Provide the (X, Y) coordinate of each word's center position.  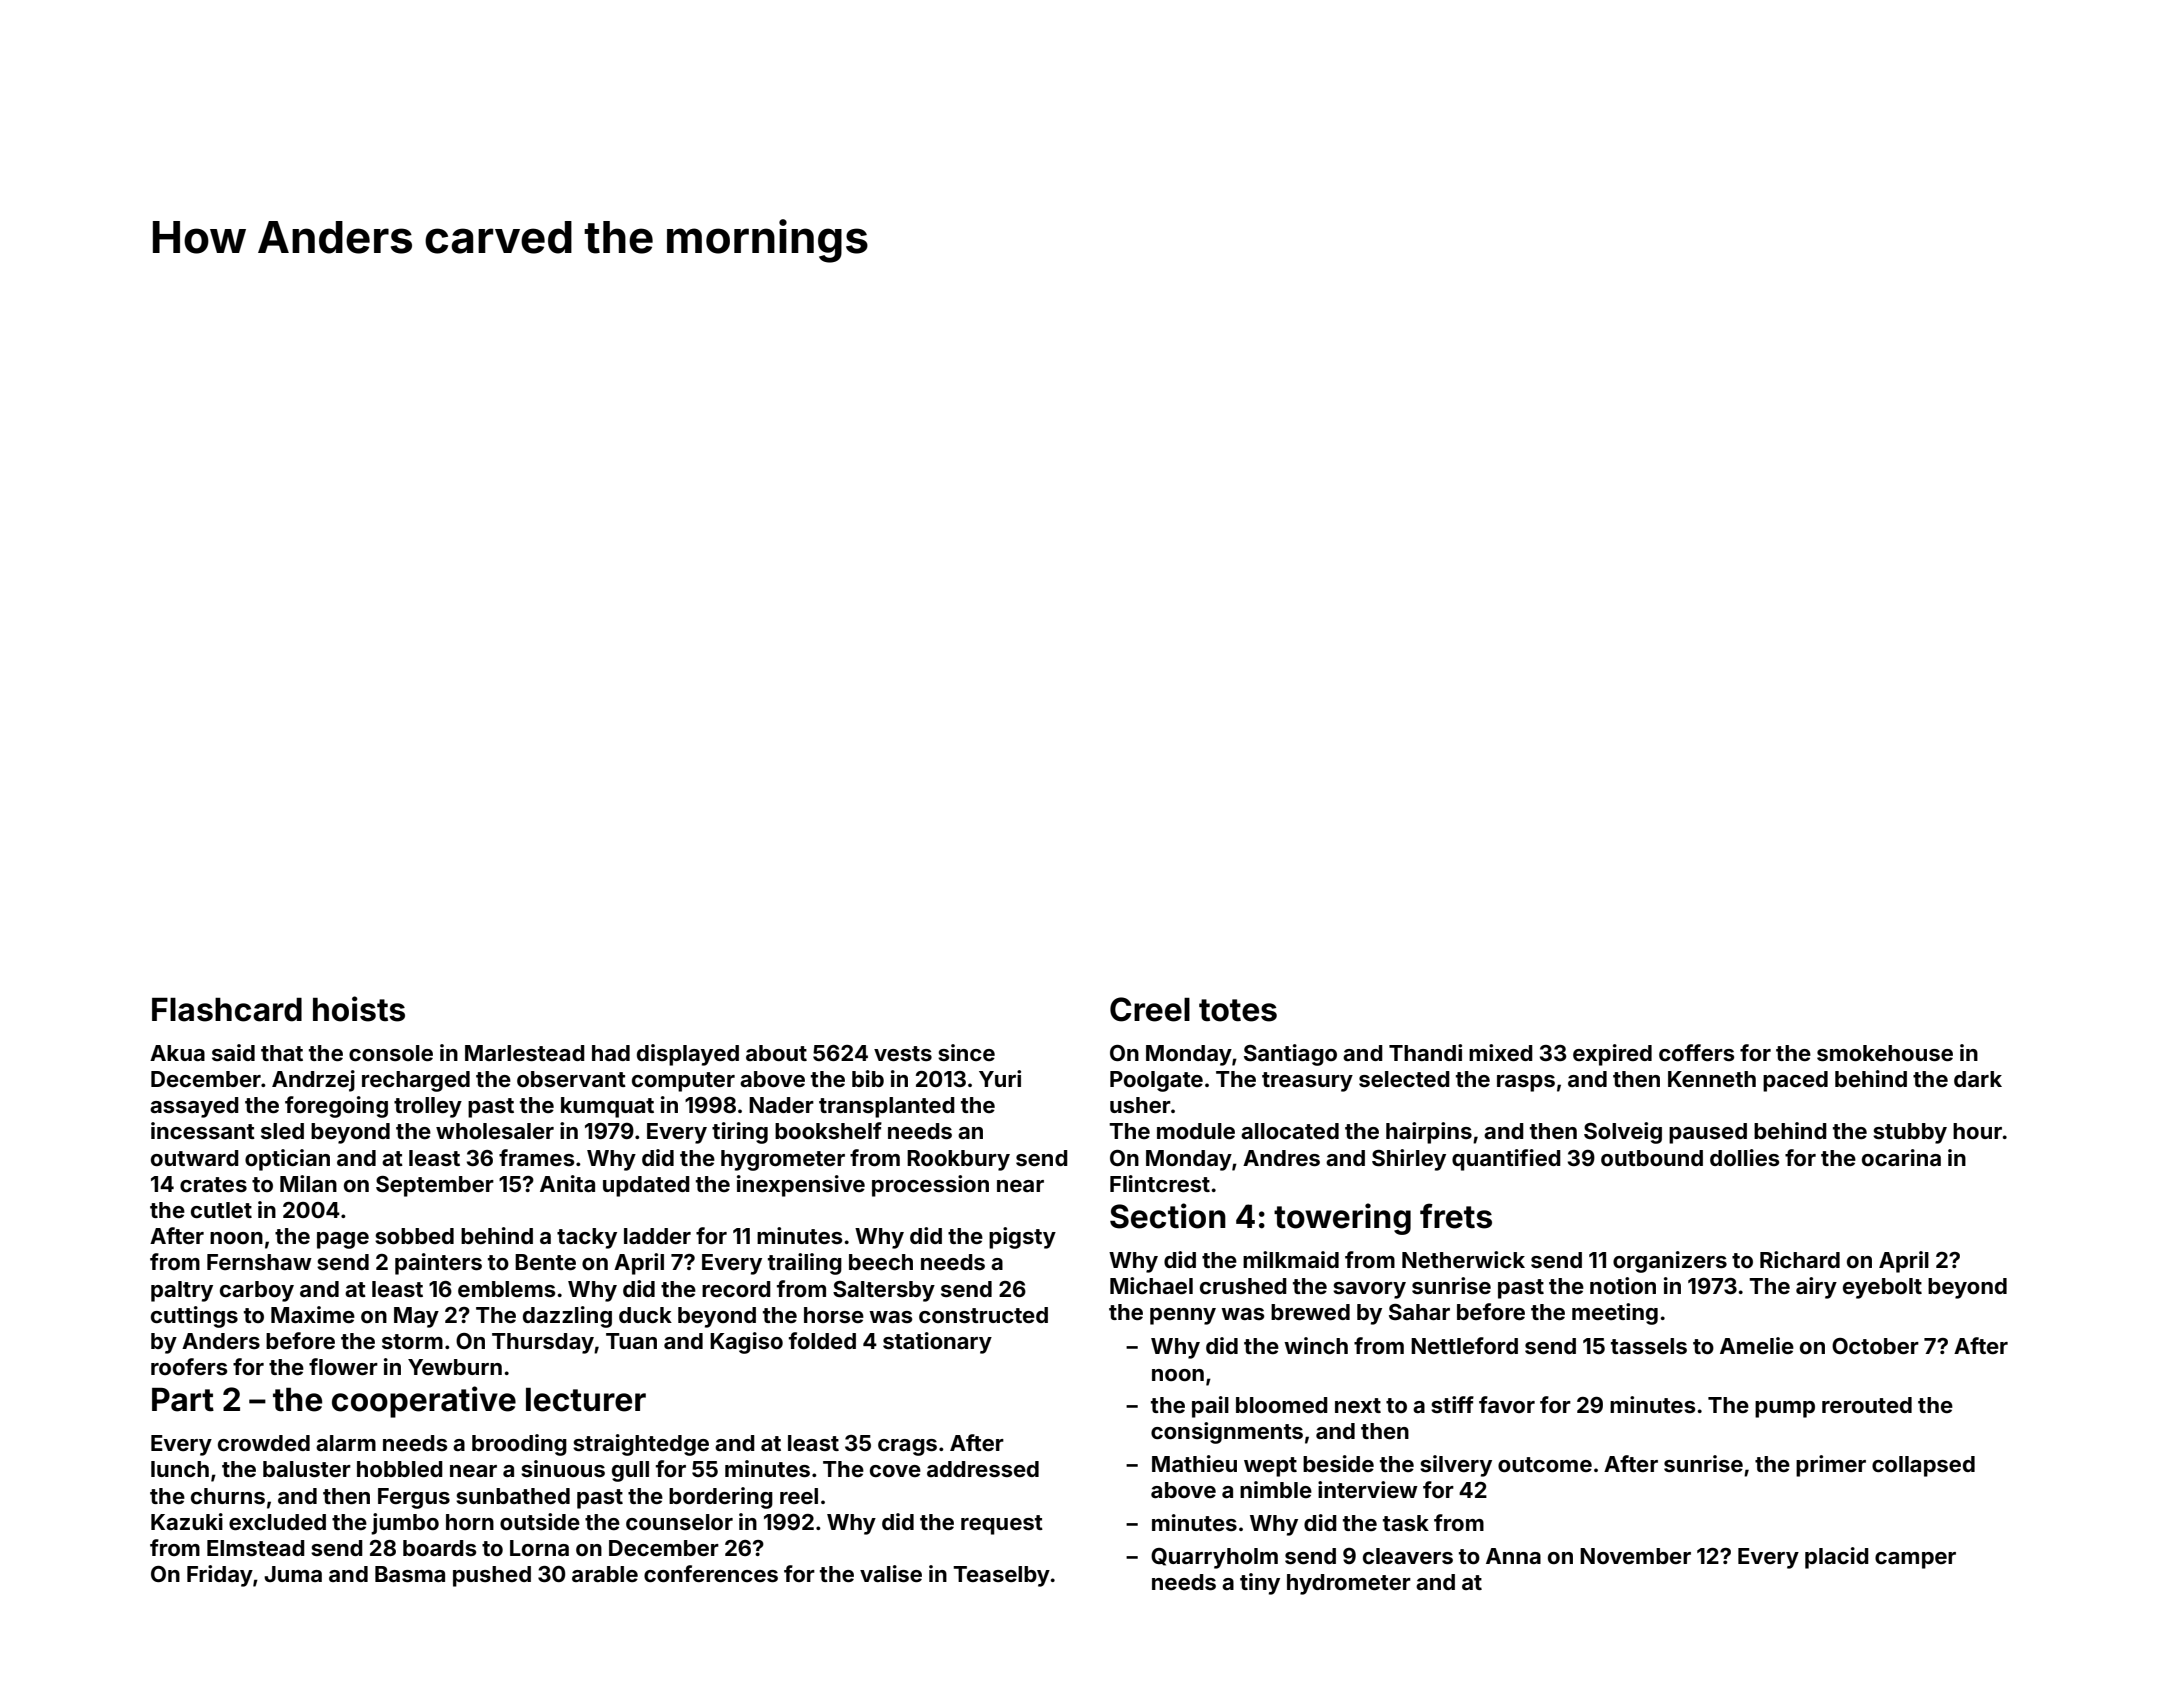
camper (1915, 1560)
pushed (492, 1576)
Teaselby (1001, 1576)
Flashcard (227, 1010)
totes (1238, 1010)
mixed (1501, 1052)
